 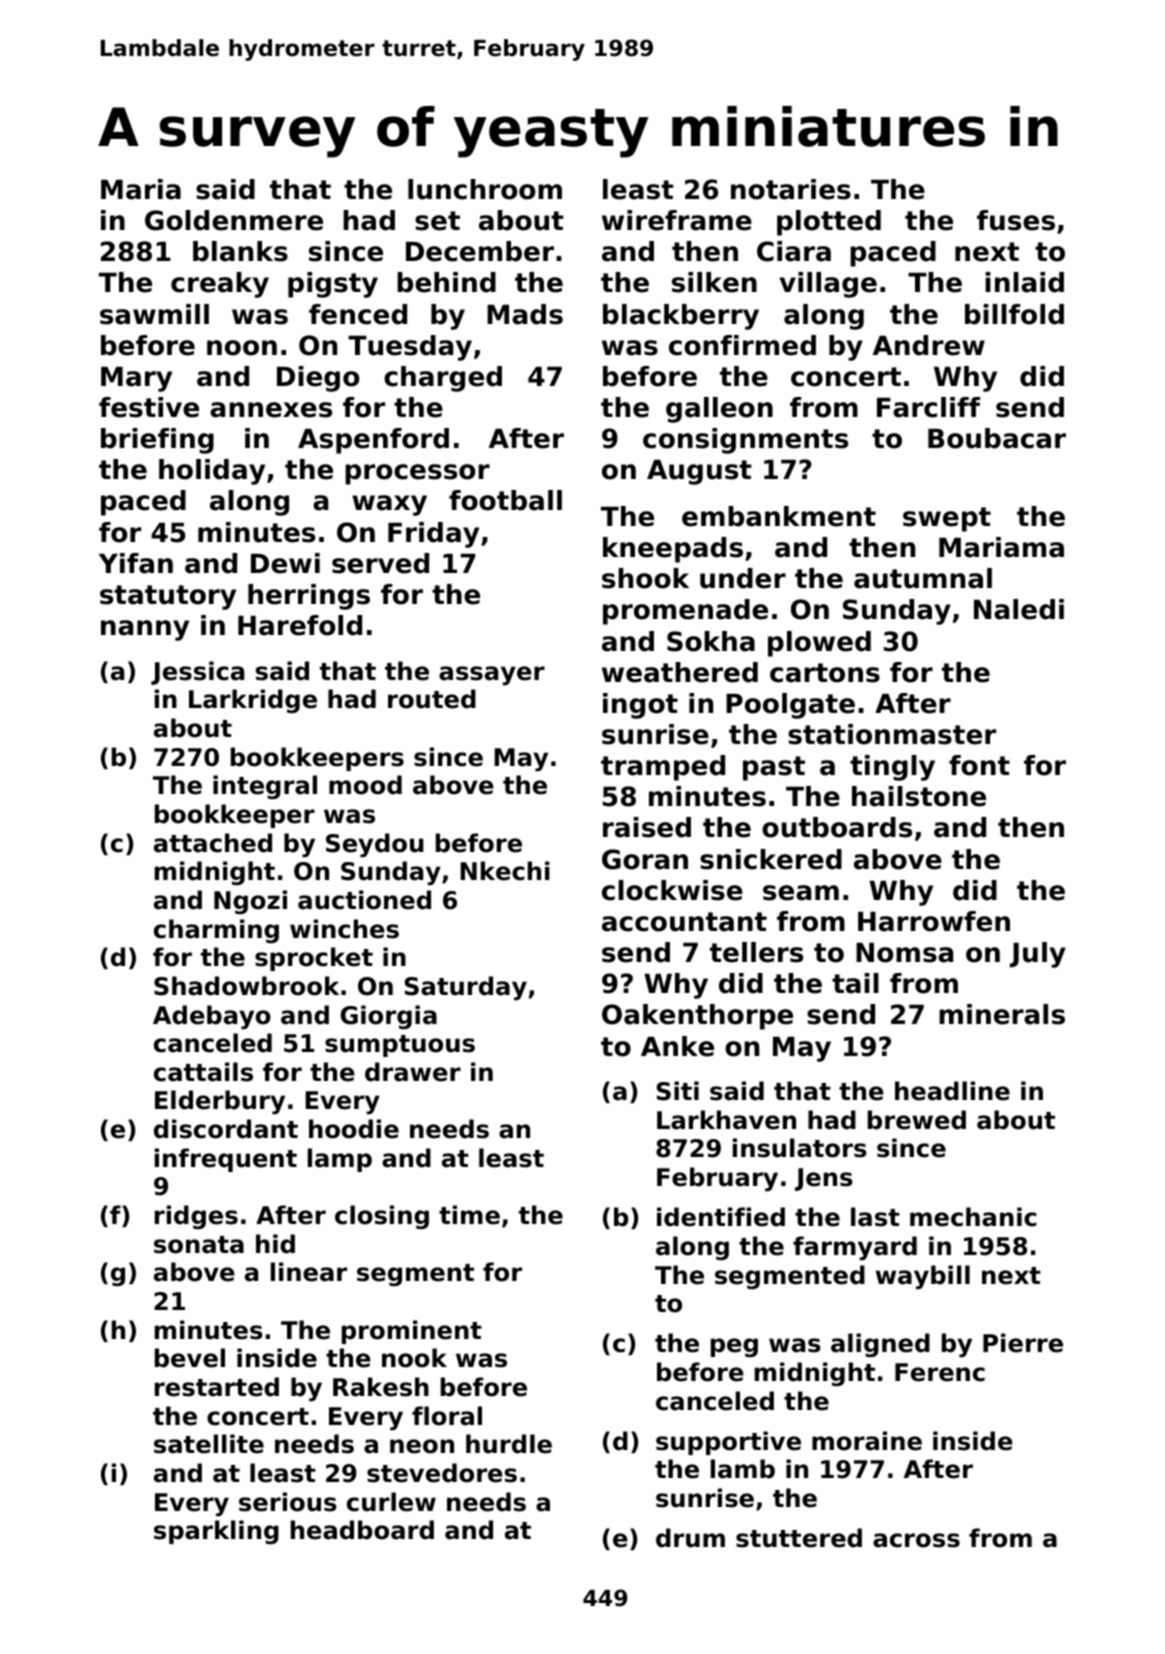 What do you see at coordinates (916, 1540) in the page?
I see `across` at bounding box center [916, 1540].
